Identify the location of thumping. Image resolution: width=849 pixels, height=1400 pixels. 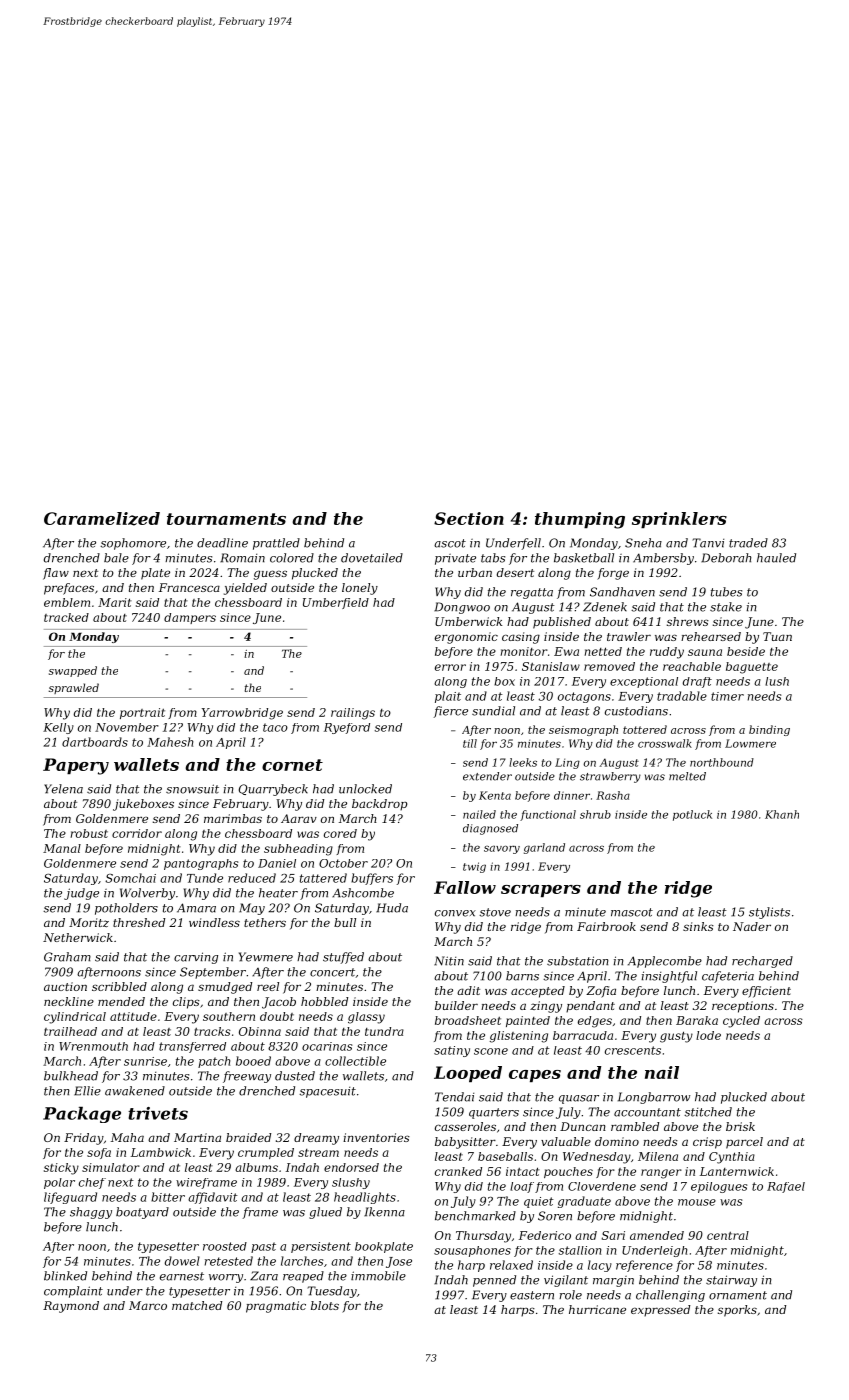
(580, 520).
